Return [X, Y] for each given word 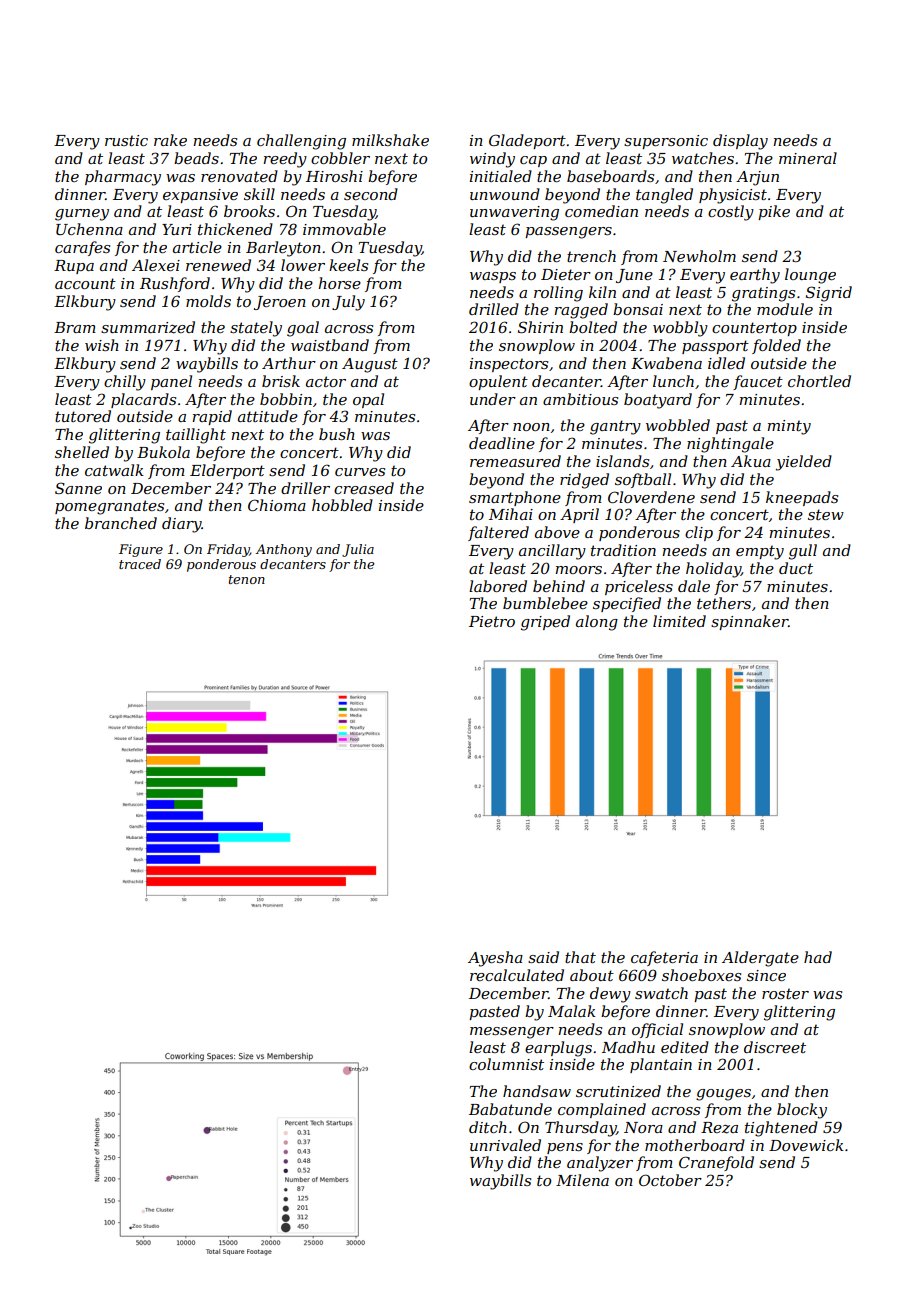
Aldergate [760, 959]
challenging [301, 142]
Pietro [492, 621]
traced [140, 564]
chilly [125, 383]
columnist [506, 1064]
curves [360, 472]
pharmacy [123, 178]
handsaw [537, 1091]
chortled [819, 381]
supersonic [666, 142]
